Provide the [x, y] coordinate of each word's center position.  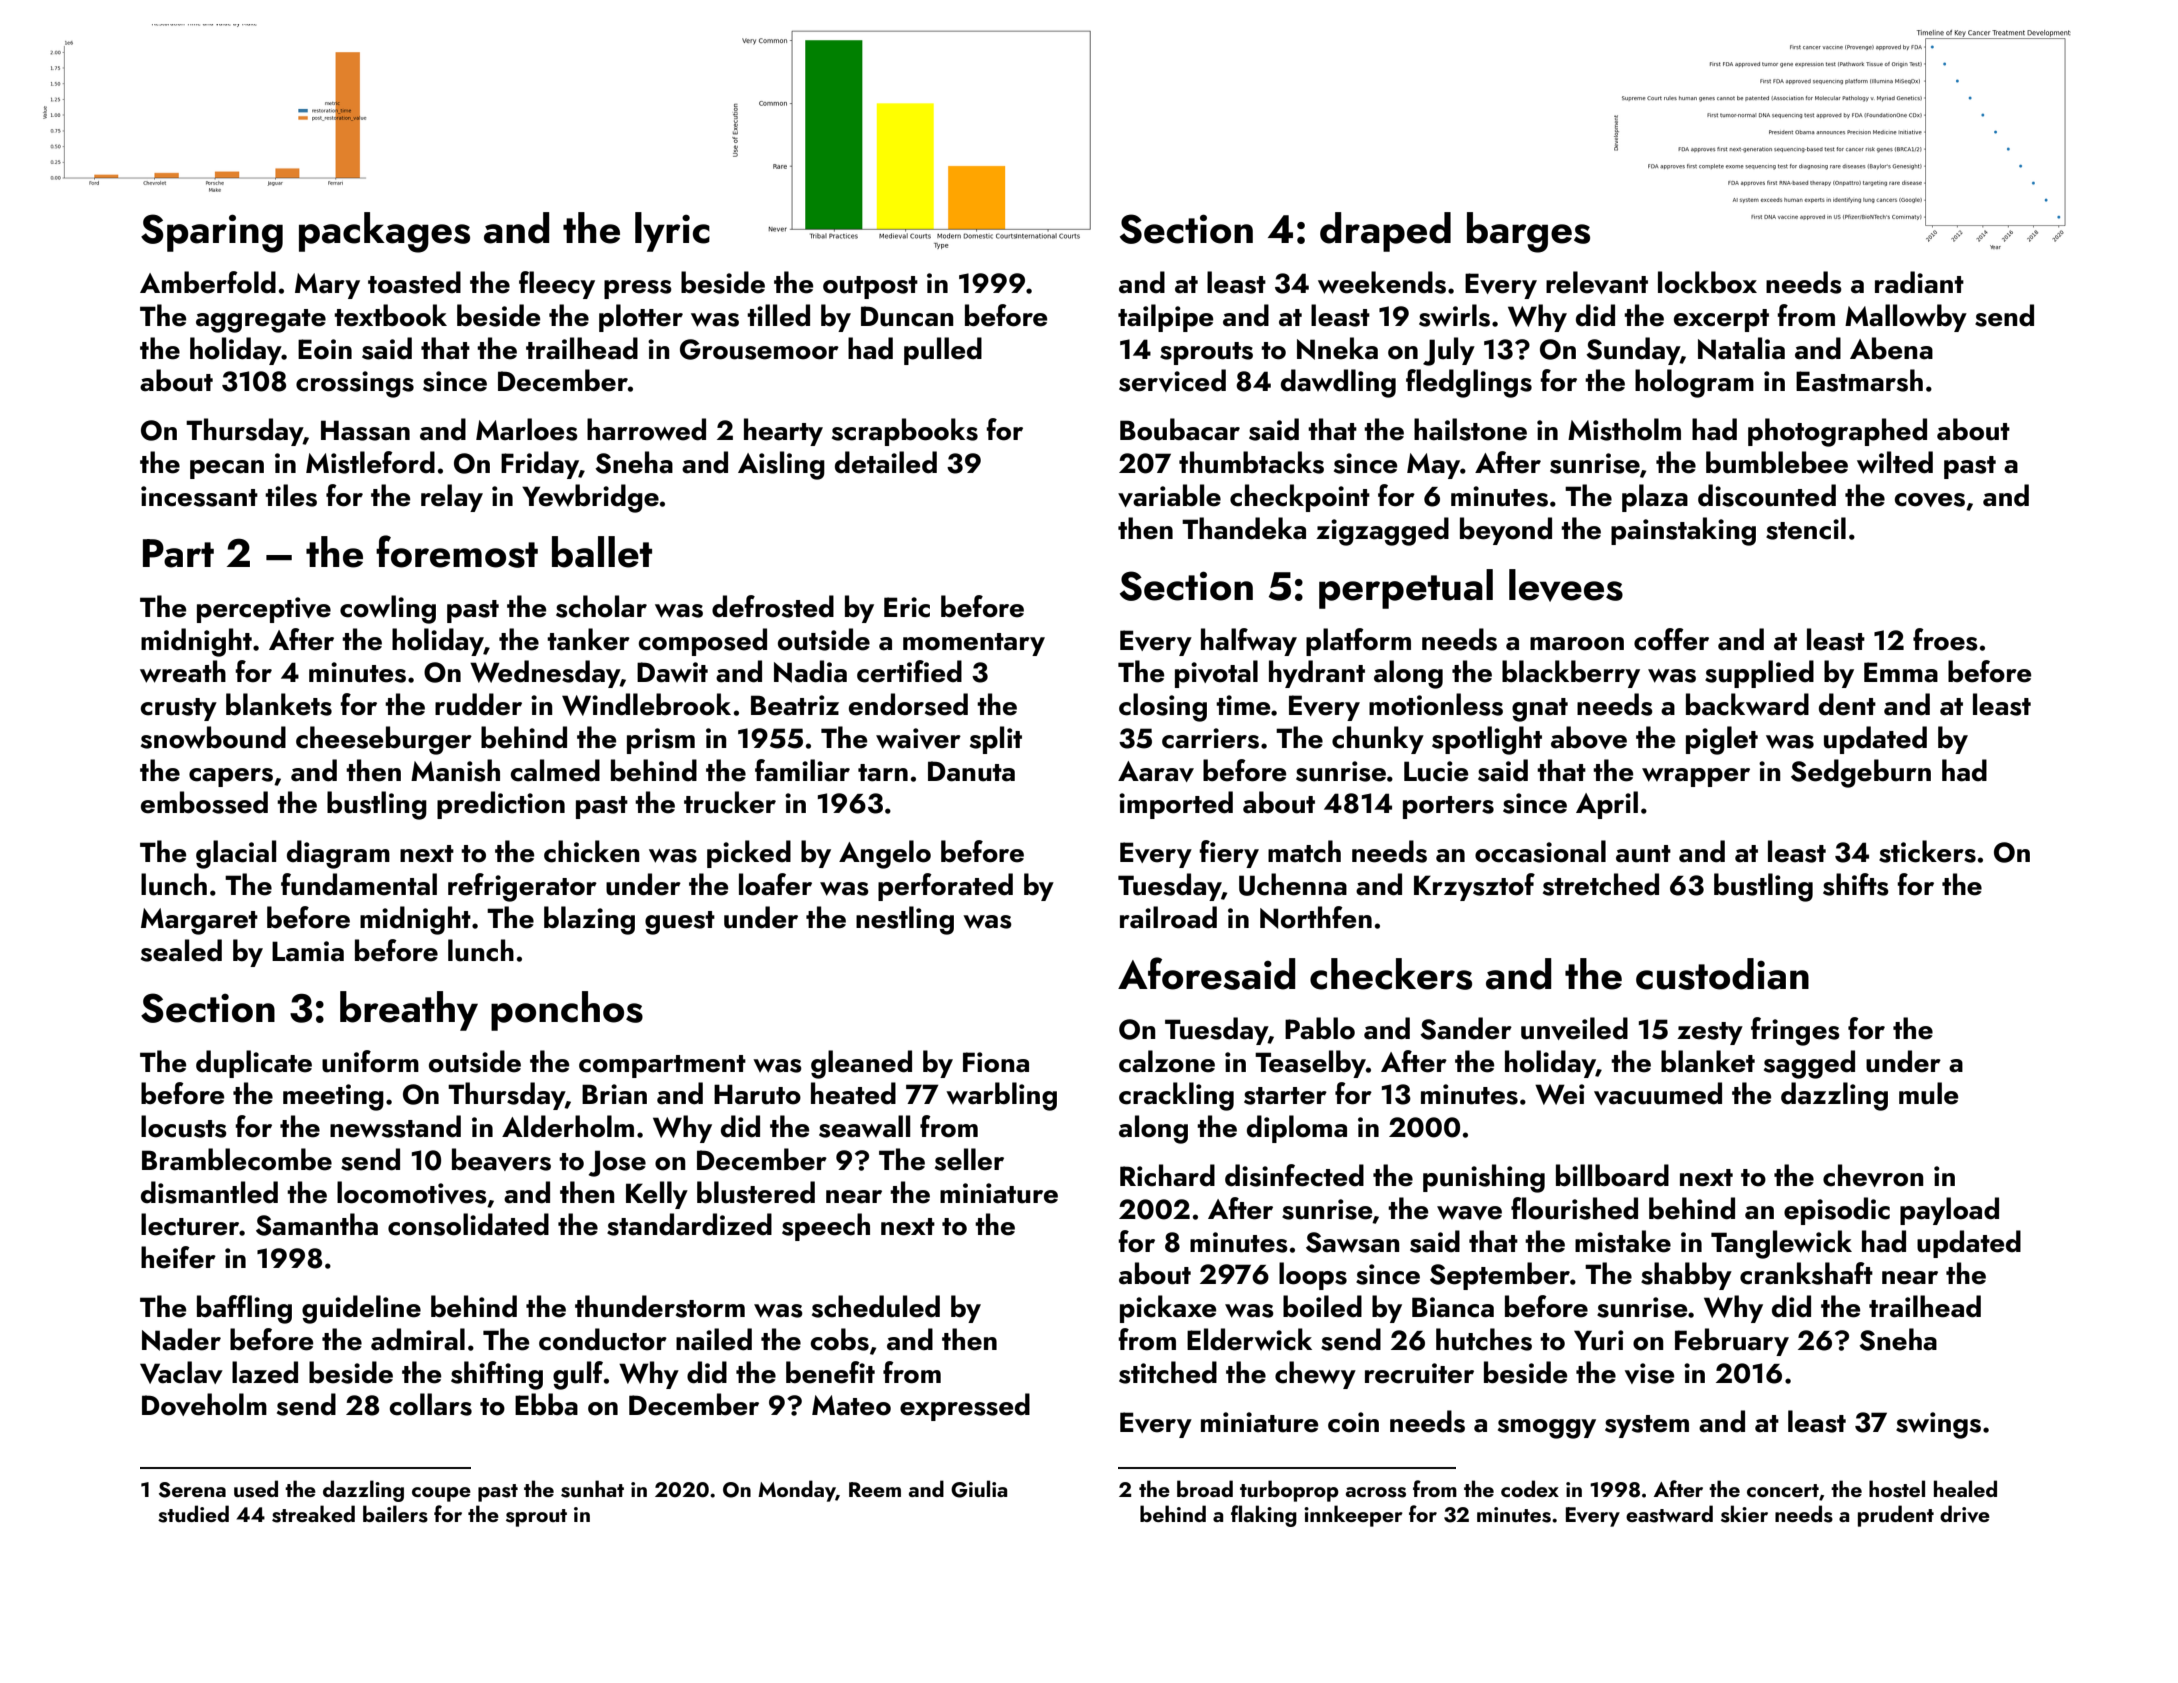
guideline [361, 1309]
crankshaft [1806, 1273]
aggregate [261, 321]
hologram [1694, 383]
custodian [1722, 974]
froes [1945, 639]
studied [193, 1514]
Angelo [885, 854]
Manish [455, 770]
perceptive [264, 610]
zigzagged [1382, 531]
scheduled [876, 1306]
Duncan [907, 316]
